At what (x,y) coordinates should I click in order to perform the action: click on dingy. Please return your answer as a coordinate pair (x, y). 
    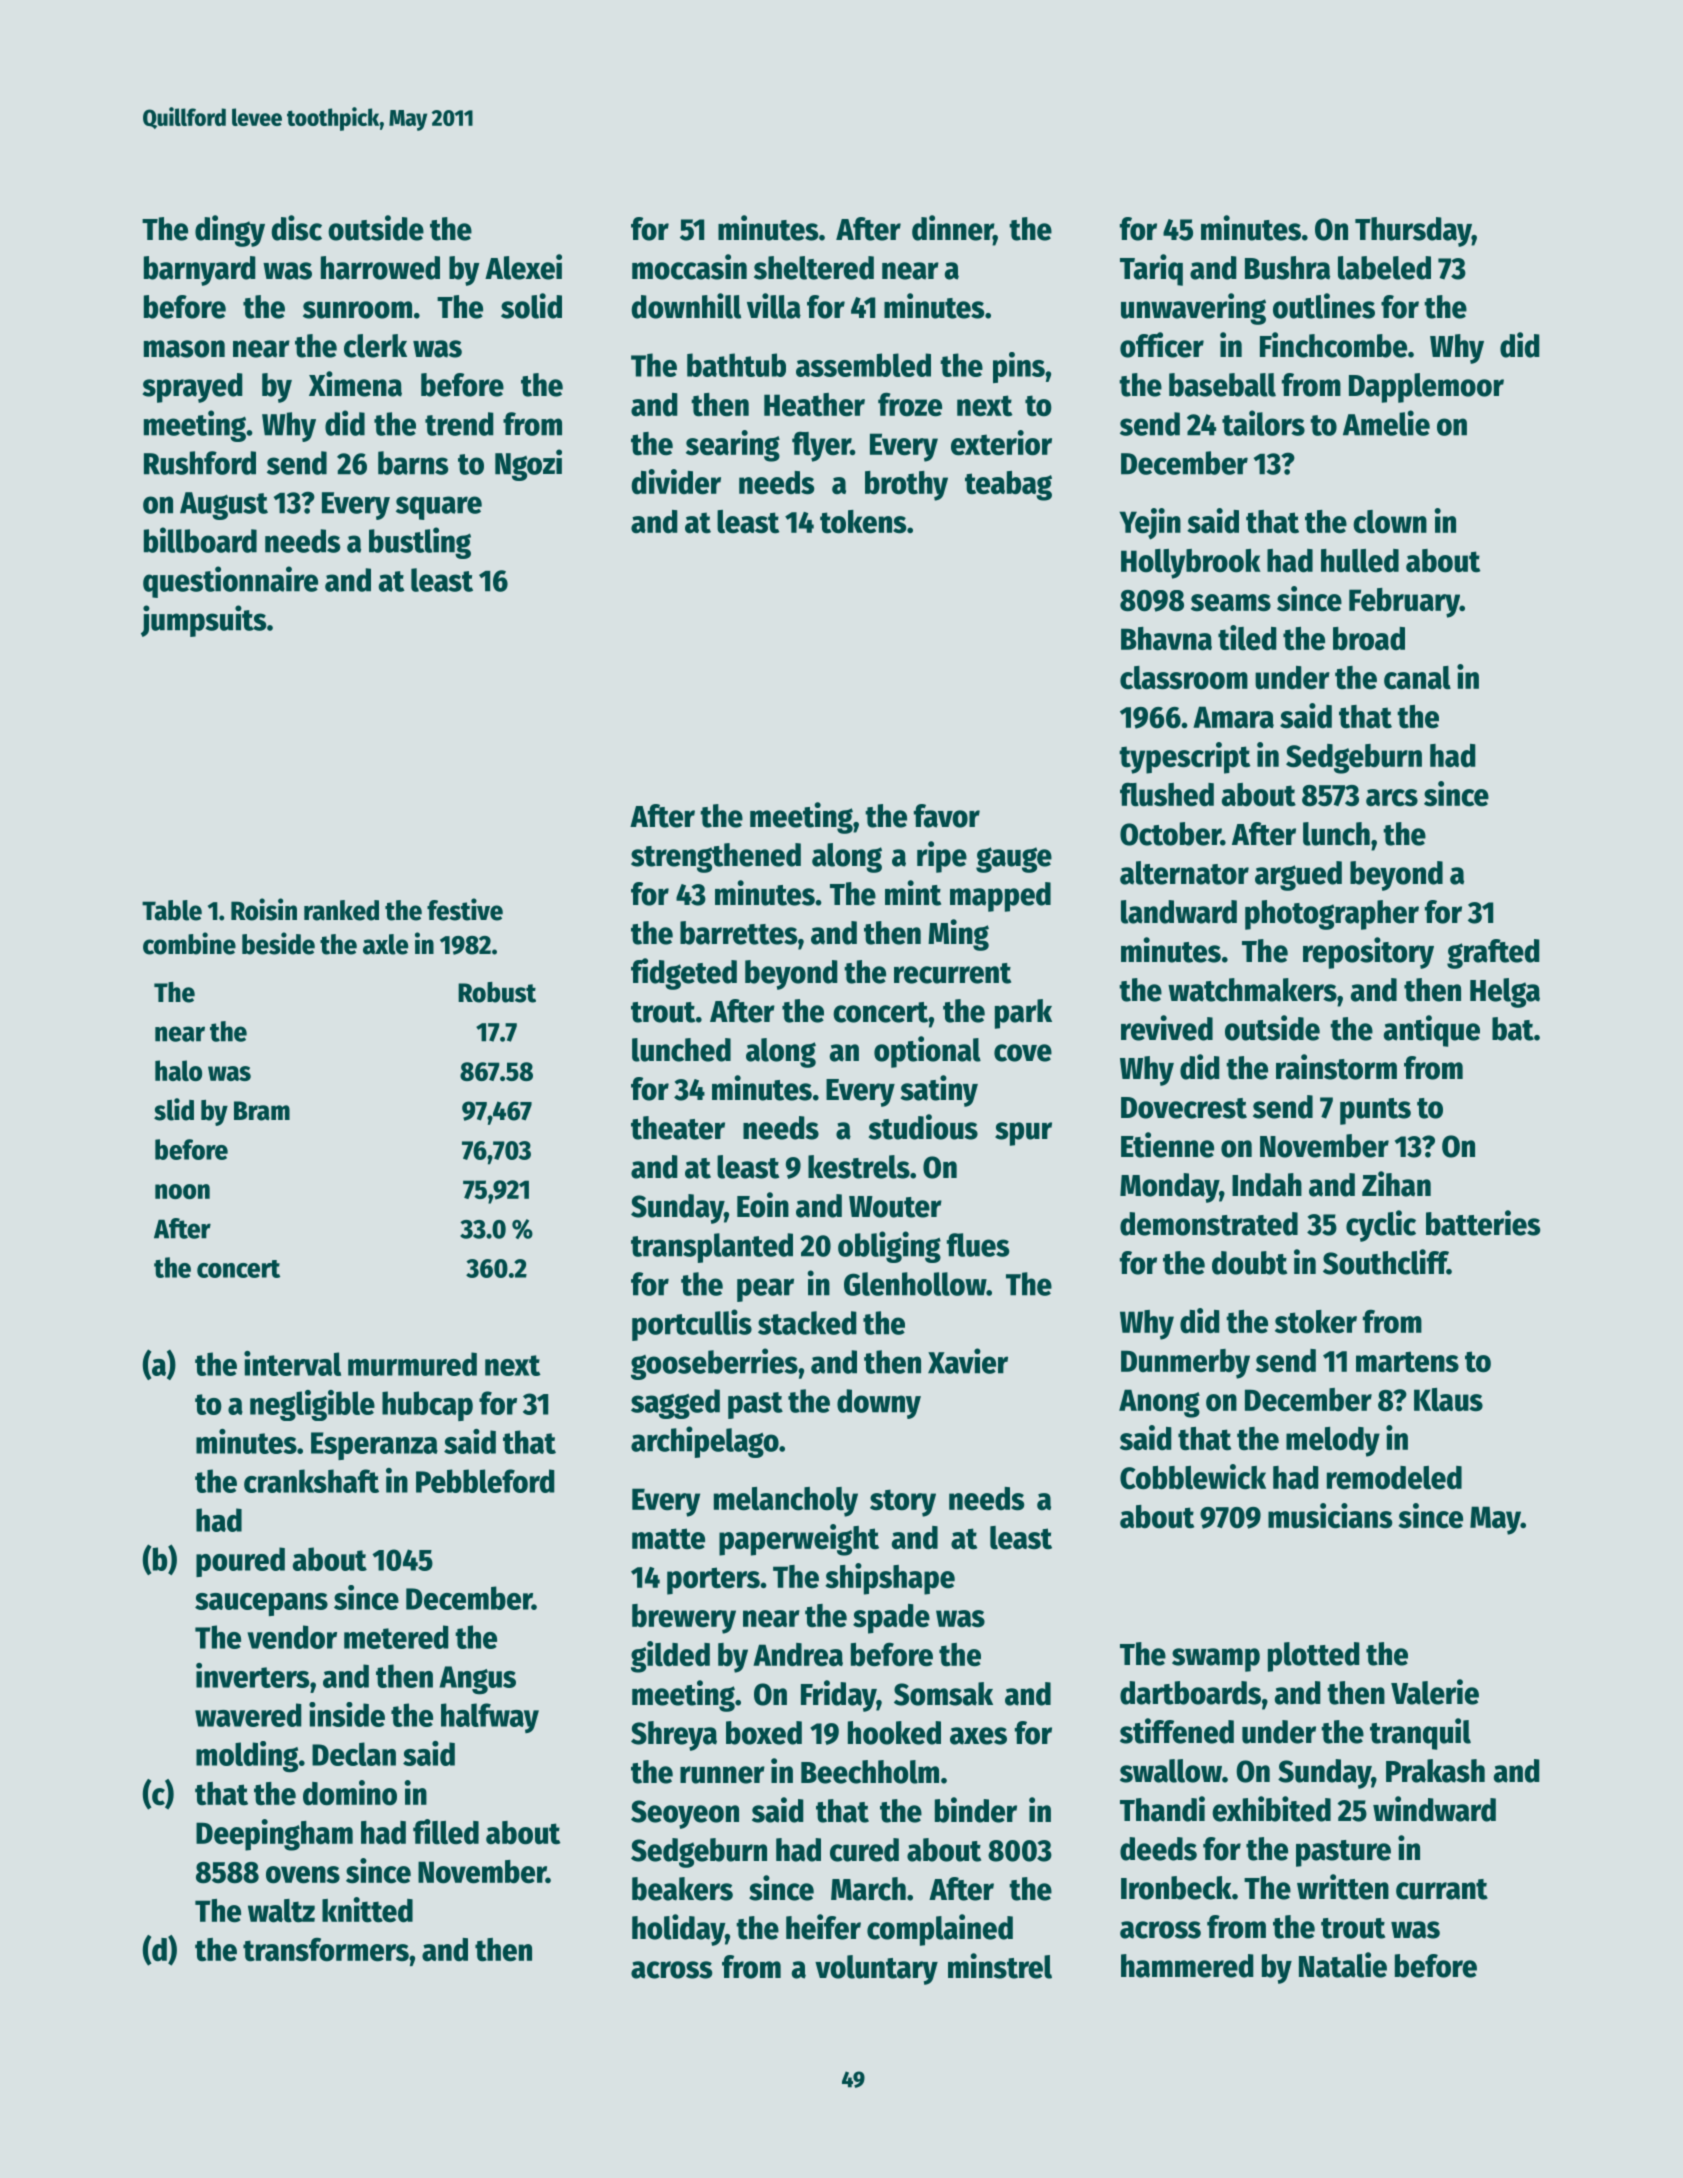
    Looking at the image, I should click on (230, 231).
